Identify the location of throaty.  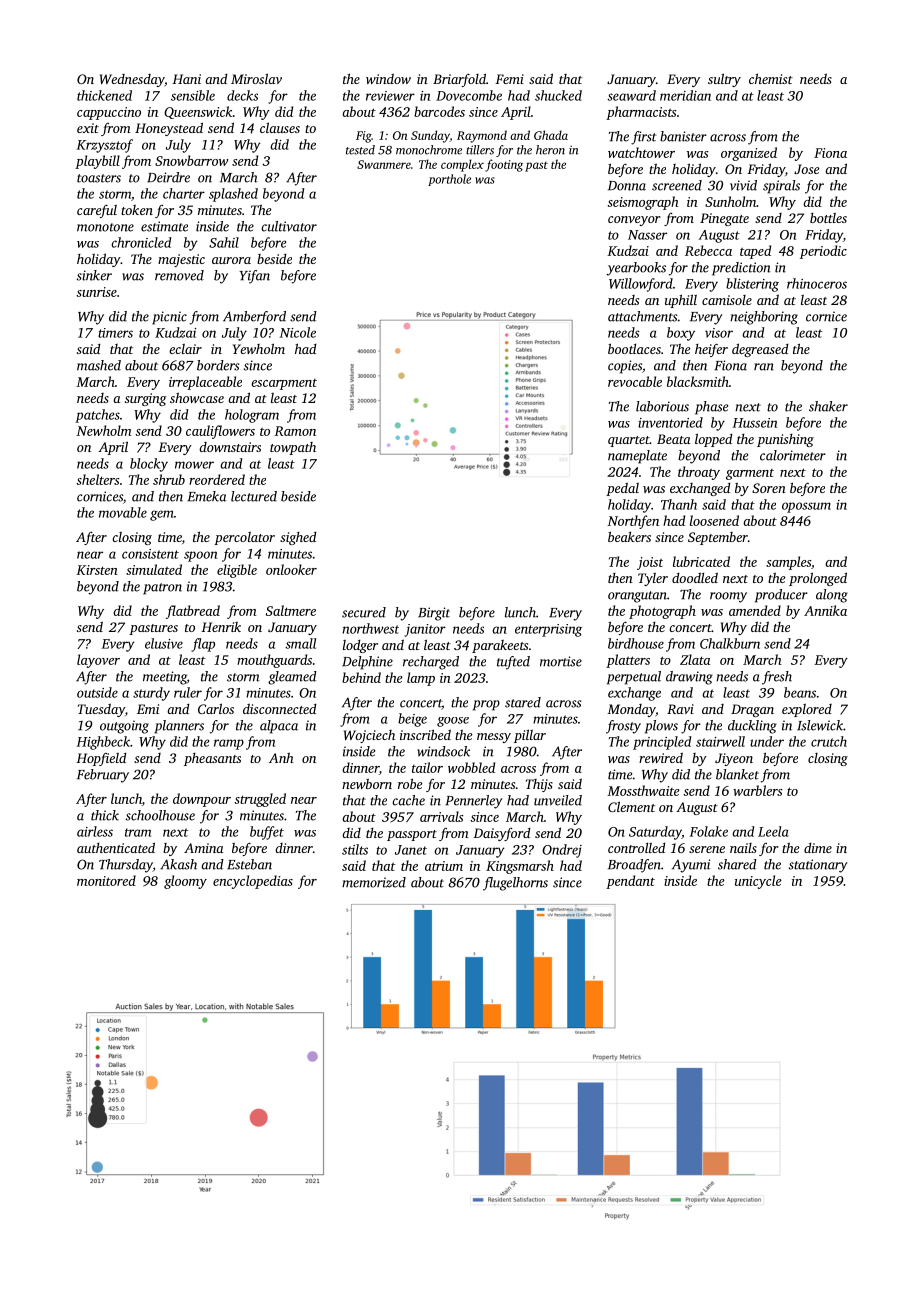
(699, 473).
